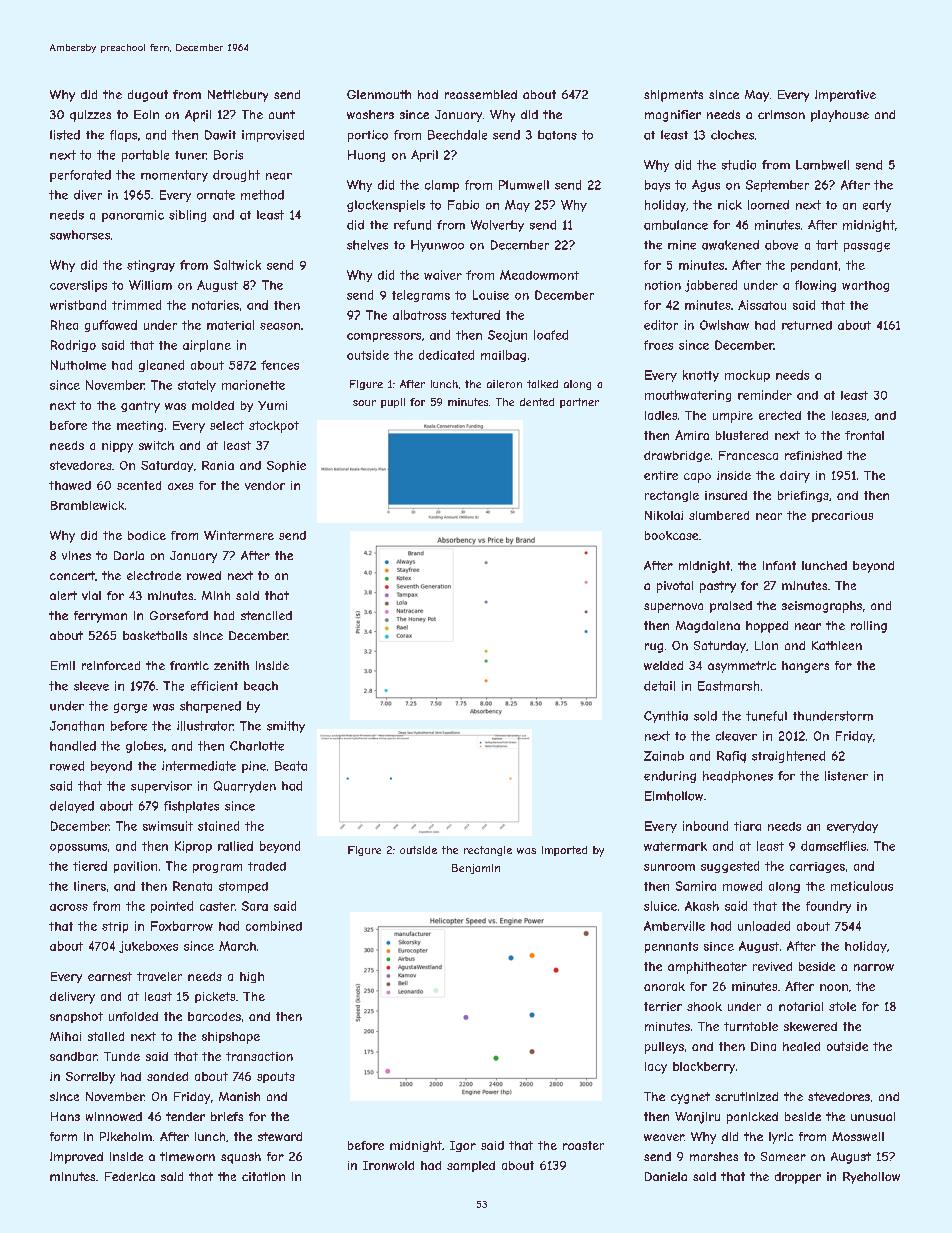 Image resolution: width=952 pixels, height=1233 pixels. Describe the element at coordinates (730, 867) in the screenshot. I see `suggested` at that location.
